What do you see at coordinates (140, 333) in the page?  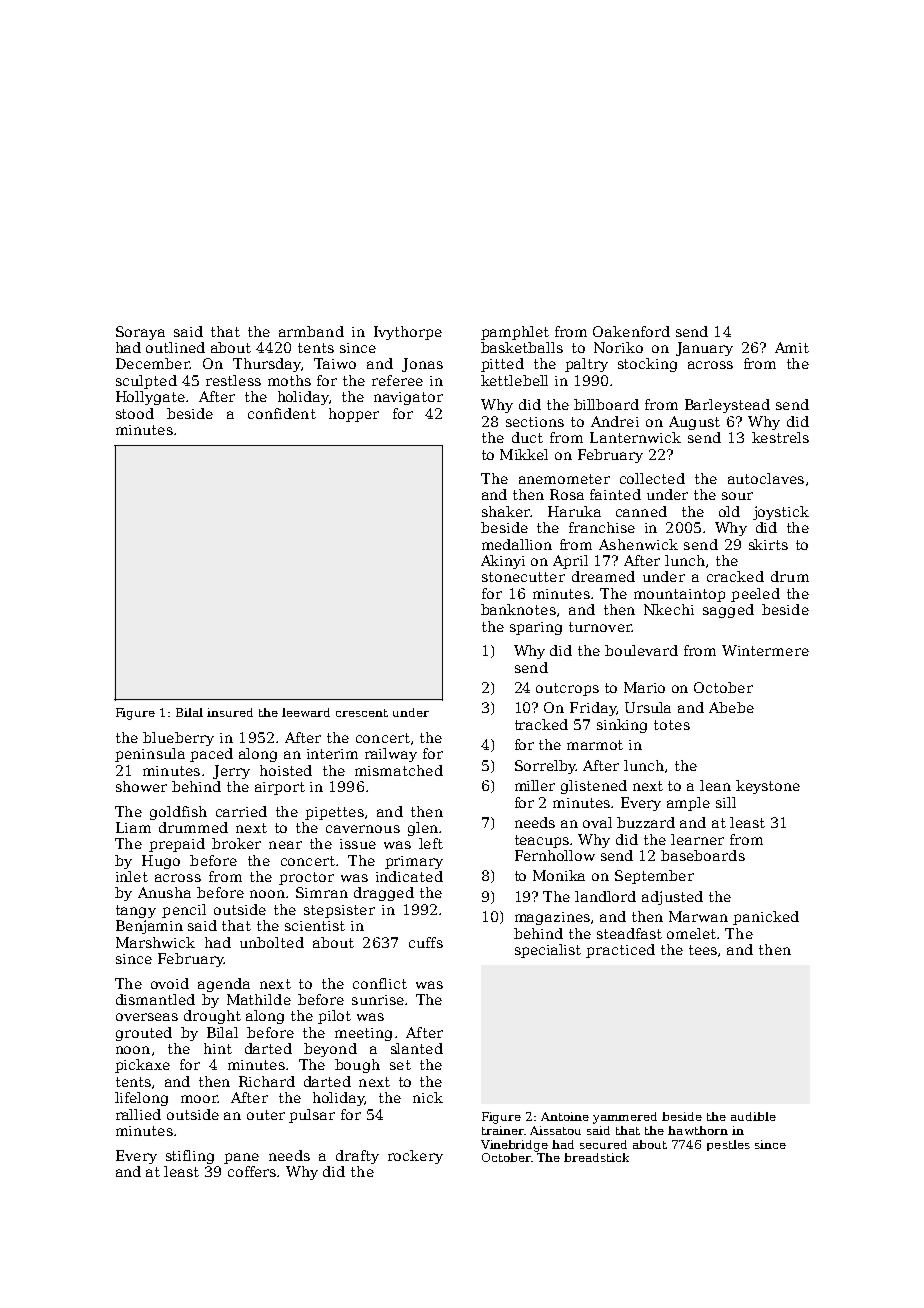 I see `Soraya` at bounding box center [140, 333].
